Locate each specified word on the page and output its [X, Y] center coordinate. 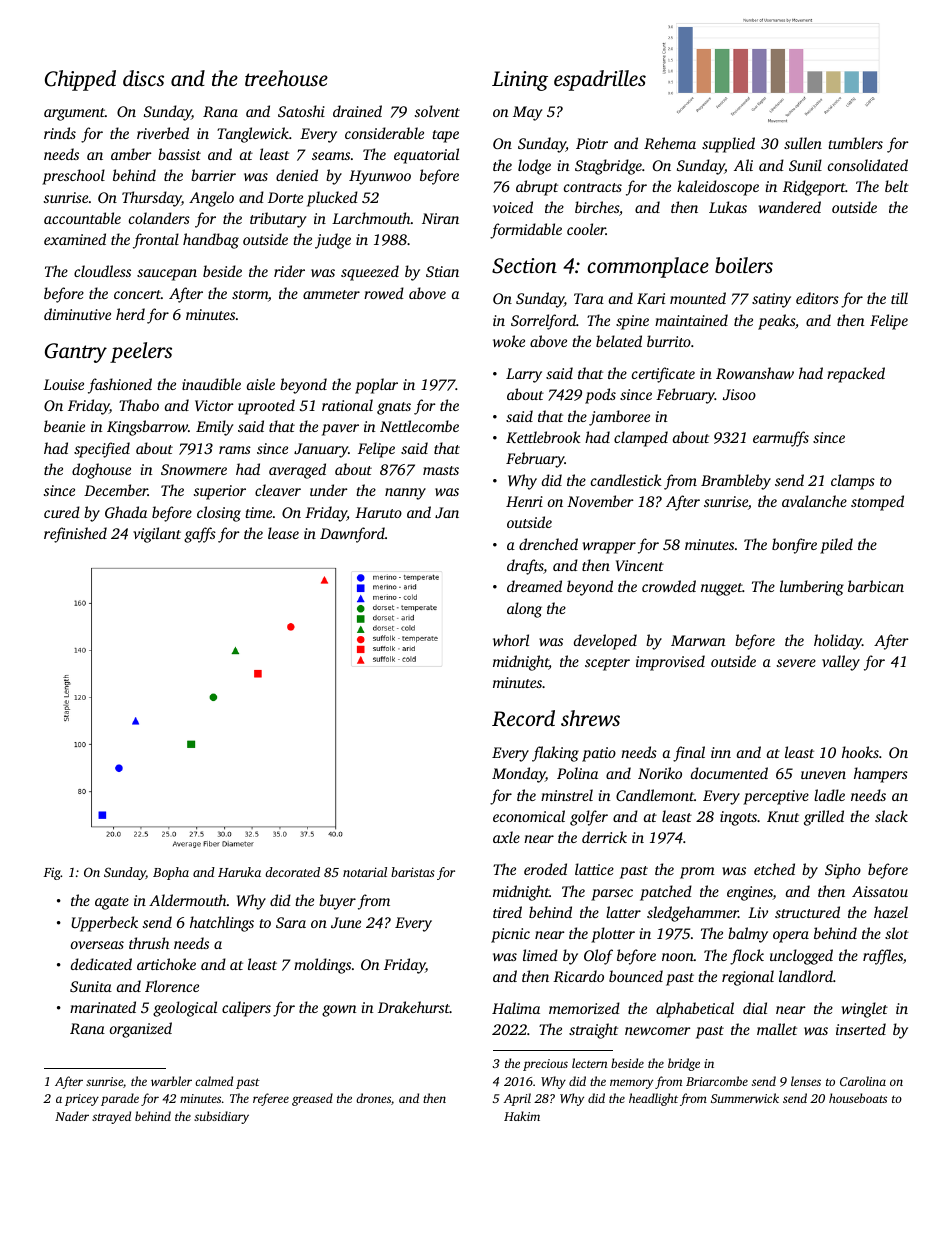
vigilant [157, 535]
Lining [520, 81]
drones [373, 1098]
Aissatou [880, 891]
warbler [171, 1081]
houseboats [858, 1098]
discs [143, 78]
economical [529, 816]
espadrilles [600, 80]
